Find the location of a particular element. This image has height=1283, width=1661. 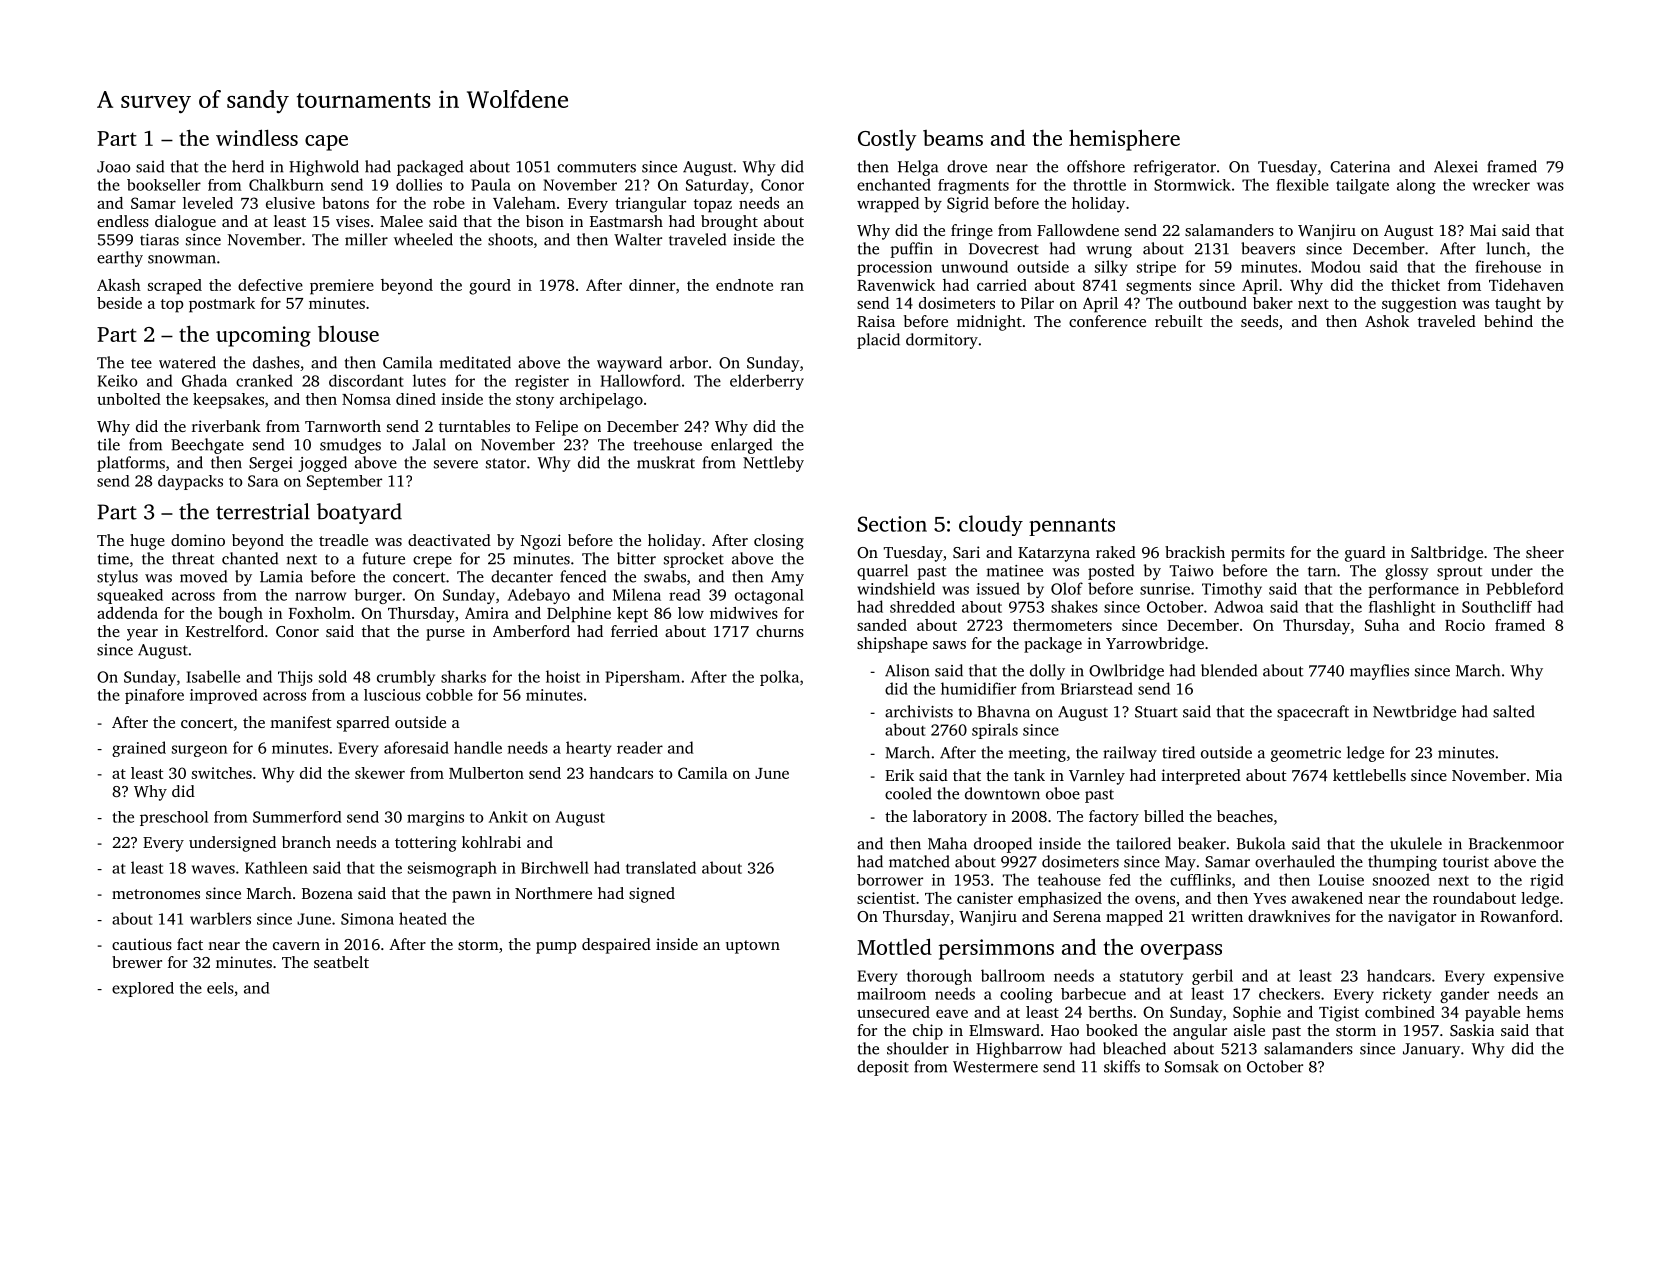

enlarged is located at coordinates (741, 446).
